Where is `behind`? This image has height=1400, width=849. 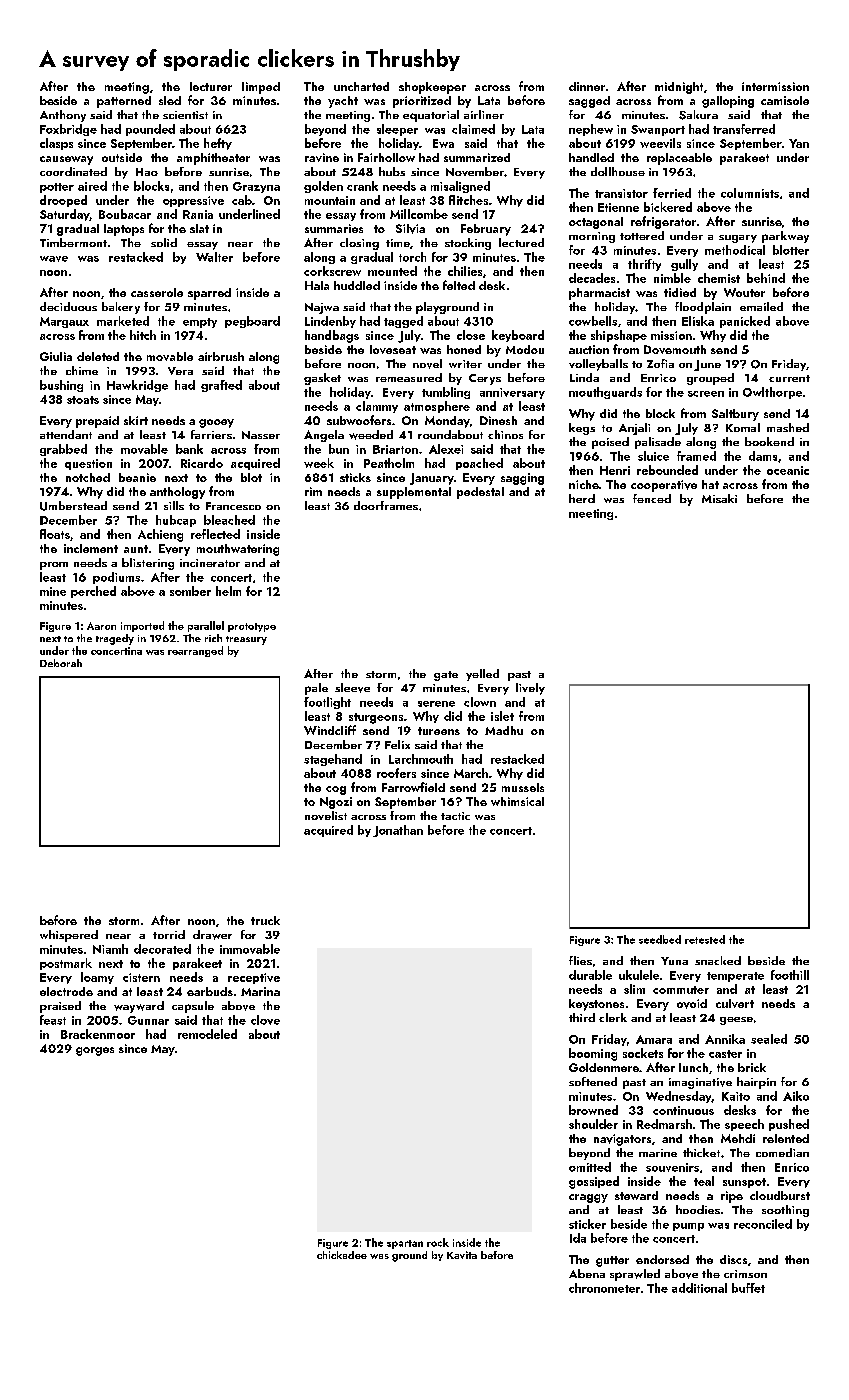 behind is located at coordinates (766, 278).
